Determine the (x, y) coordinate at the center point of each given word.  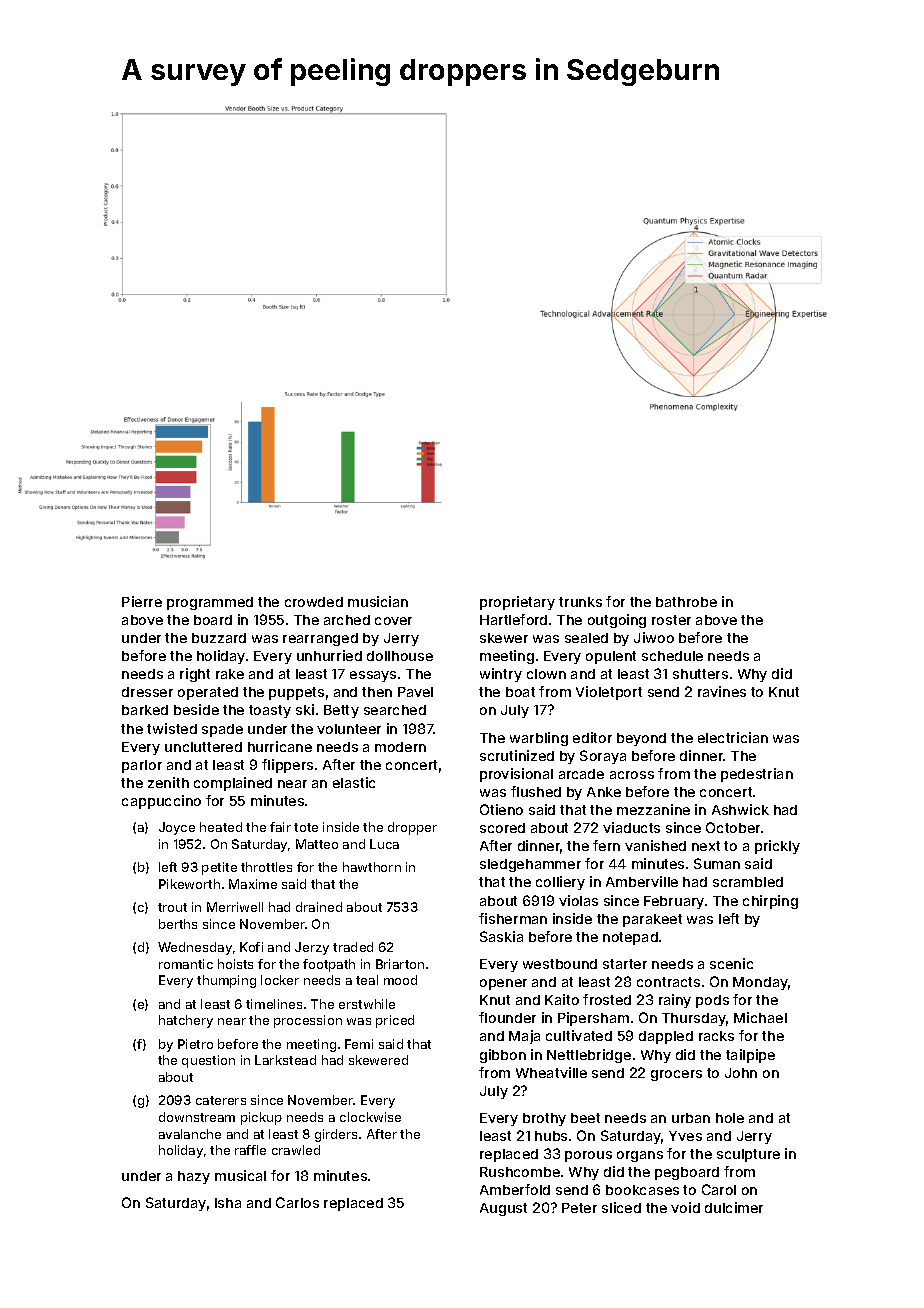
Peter (579, 1208)
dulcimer (734, 1207)
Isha (228, 1203)
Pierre (142, 601)
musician (378, 601)
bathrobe (686, 602)
